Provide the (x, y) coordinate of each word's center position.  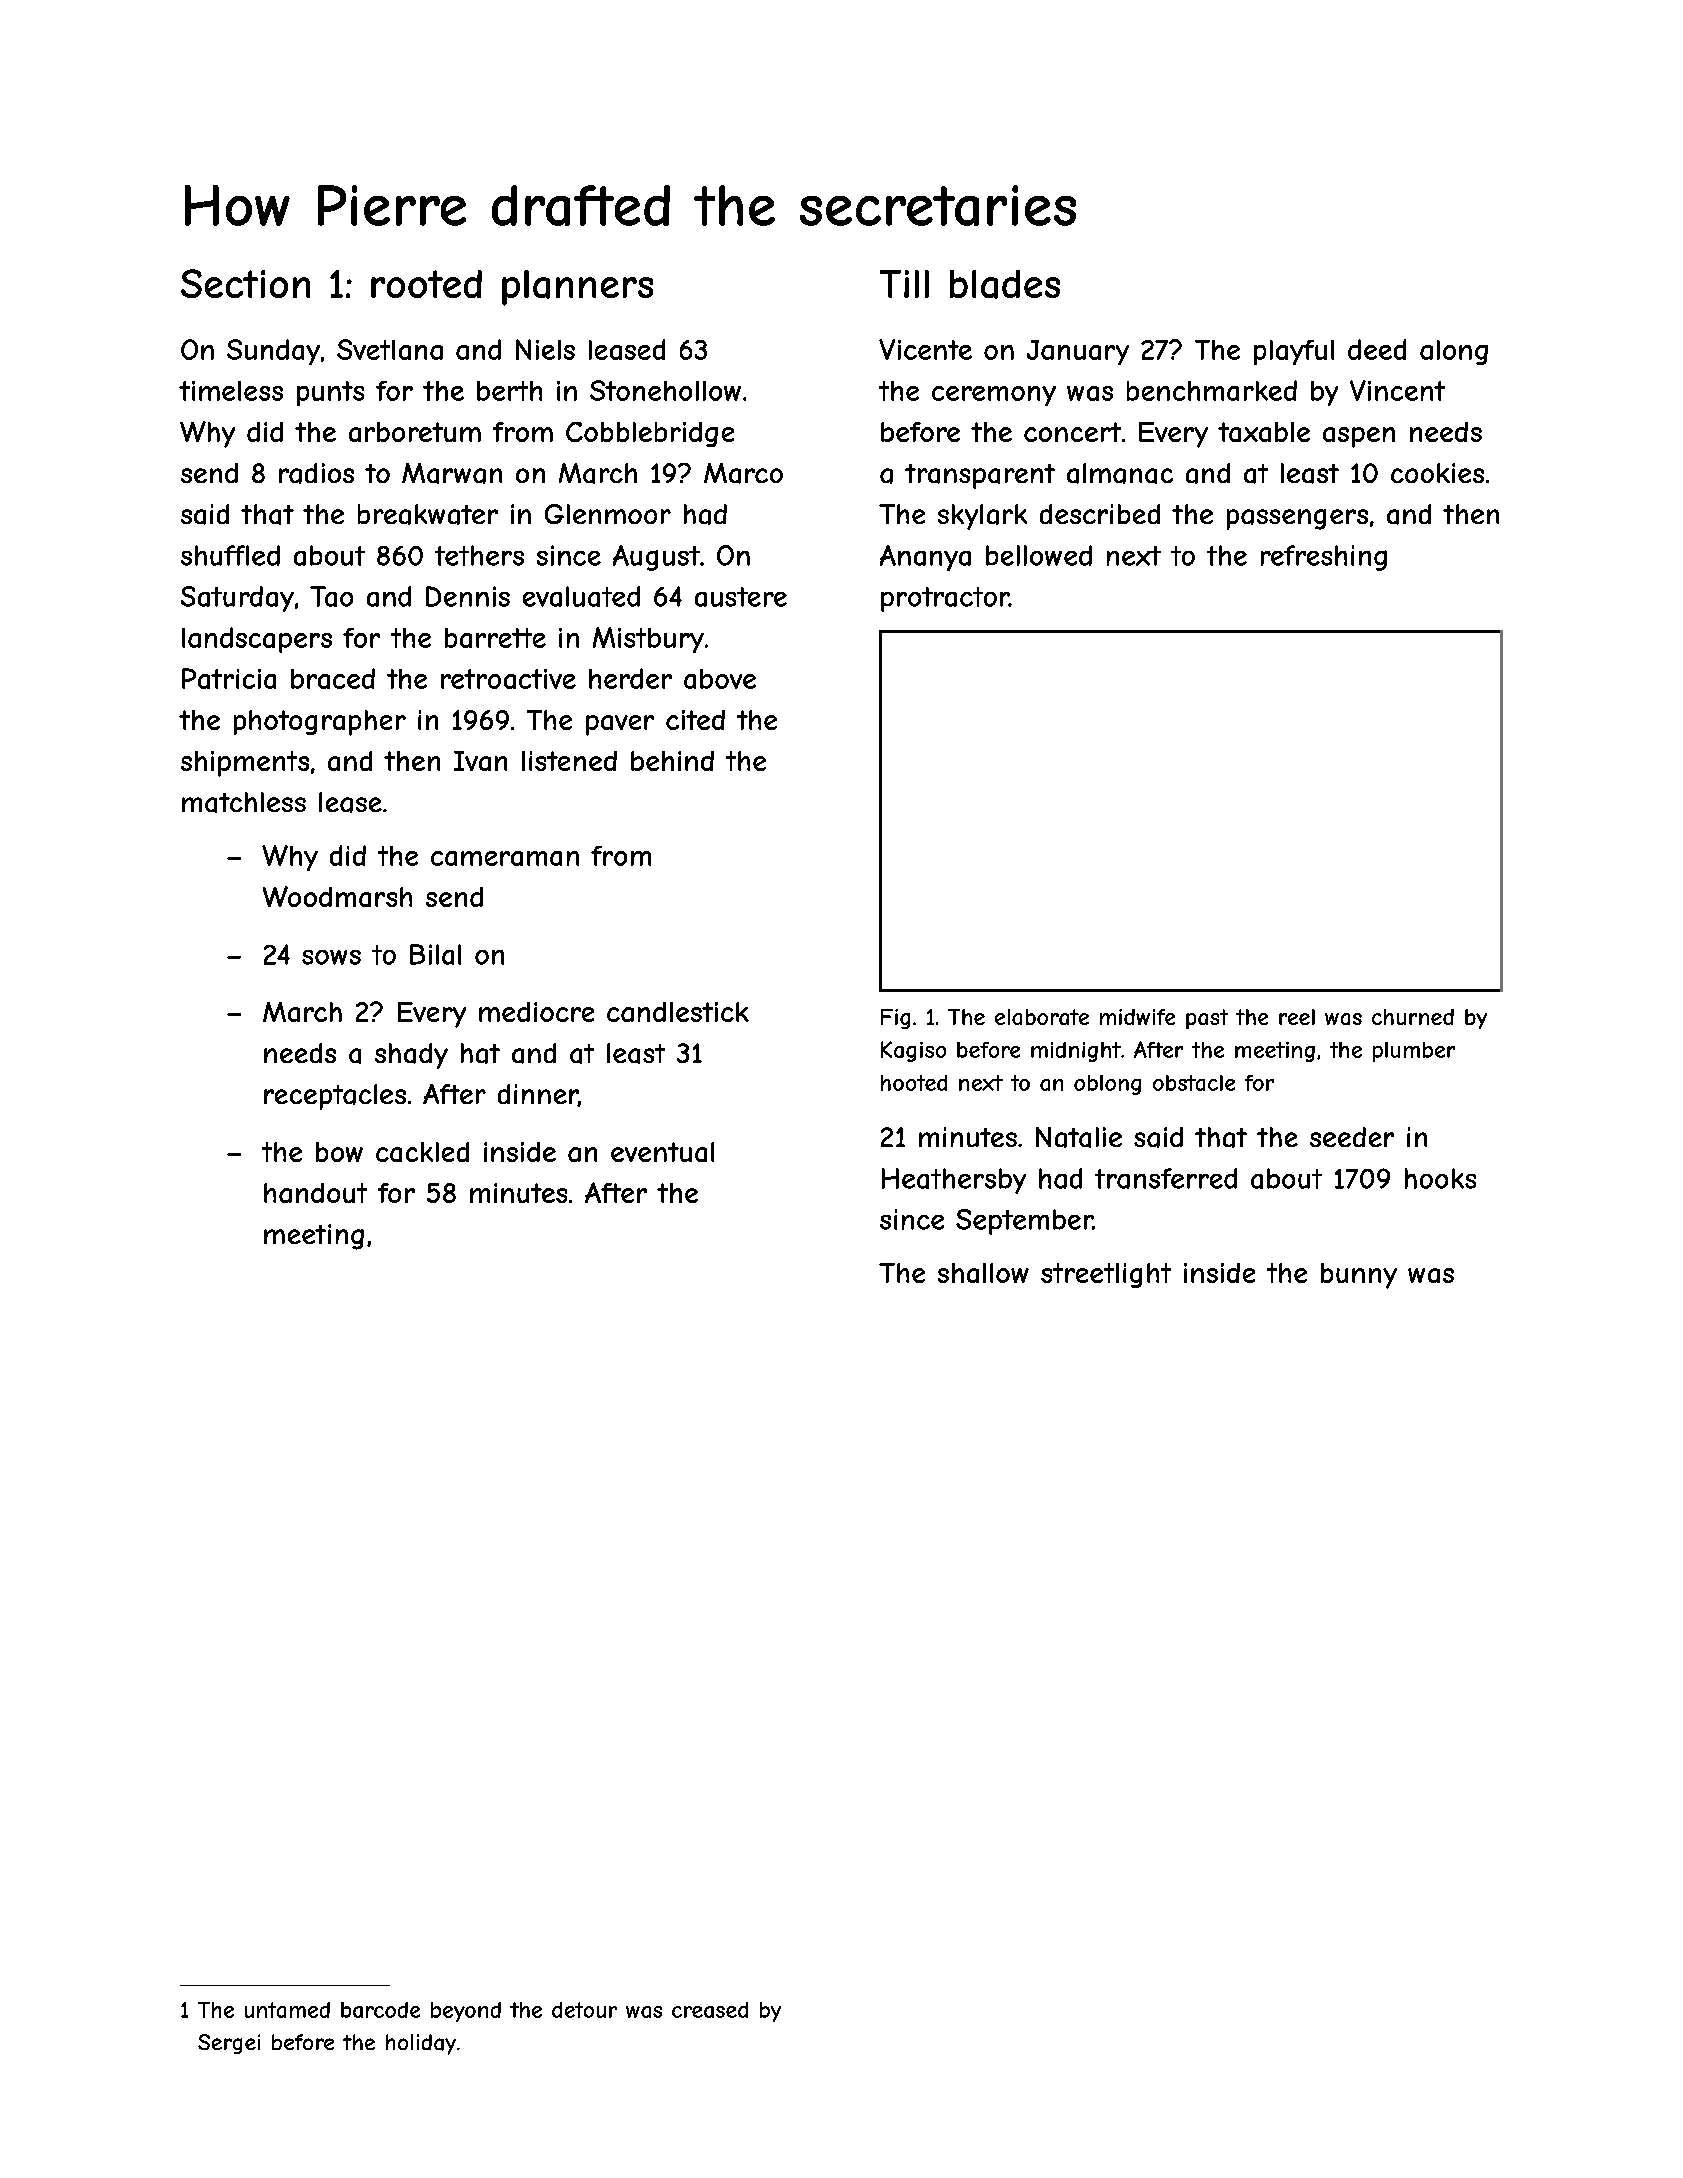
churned (1413, 1017)
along (1454, 352)
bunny (1359, 1276)
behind (672, 761)
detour (584, 2010)
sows (331, 957)
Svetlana (390, 349)
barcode (380, 2010)
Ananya (925, 558)
